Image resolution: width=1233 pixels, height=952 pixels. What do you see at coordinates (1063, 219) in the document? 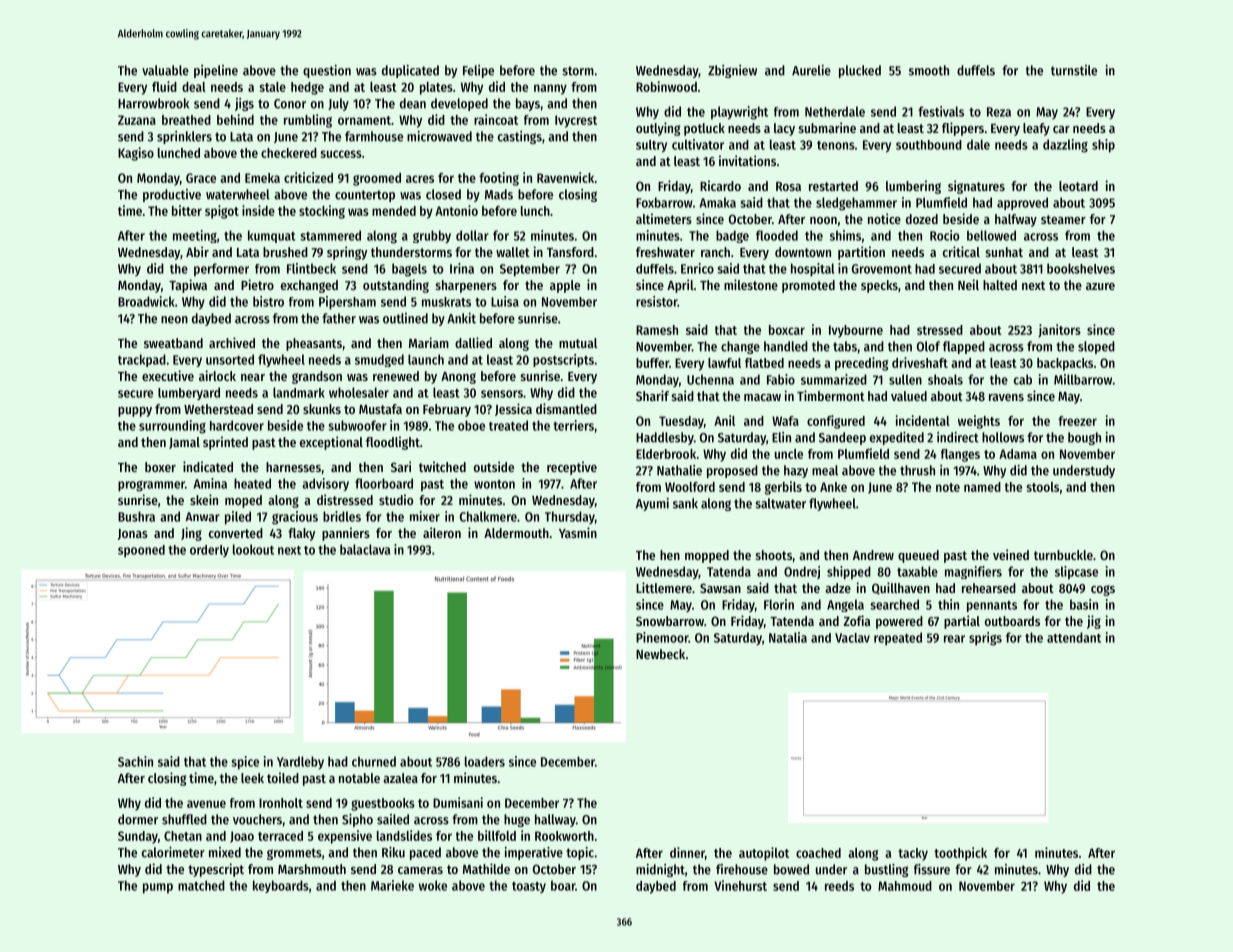
I see `steamer` at bounding box center [1063, 219].
